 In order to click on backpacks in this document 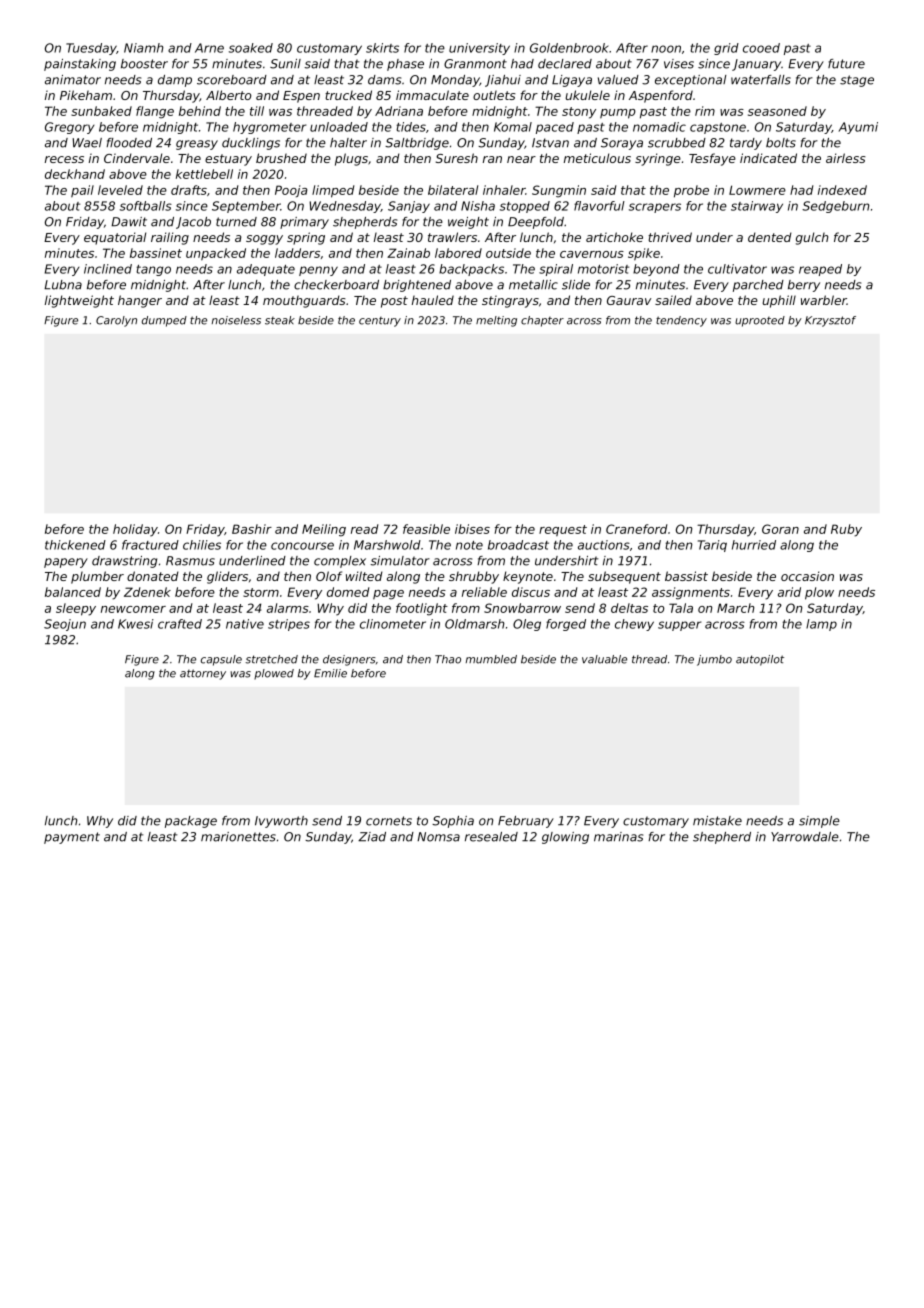, I will do `click(471, 270)`.
